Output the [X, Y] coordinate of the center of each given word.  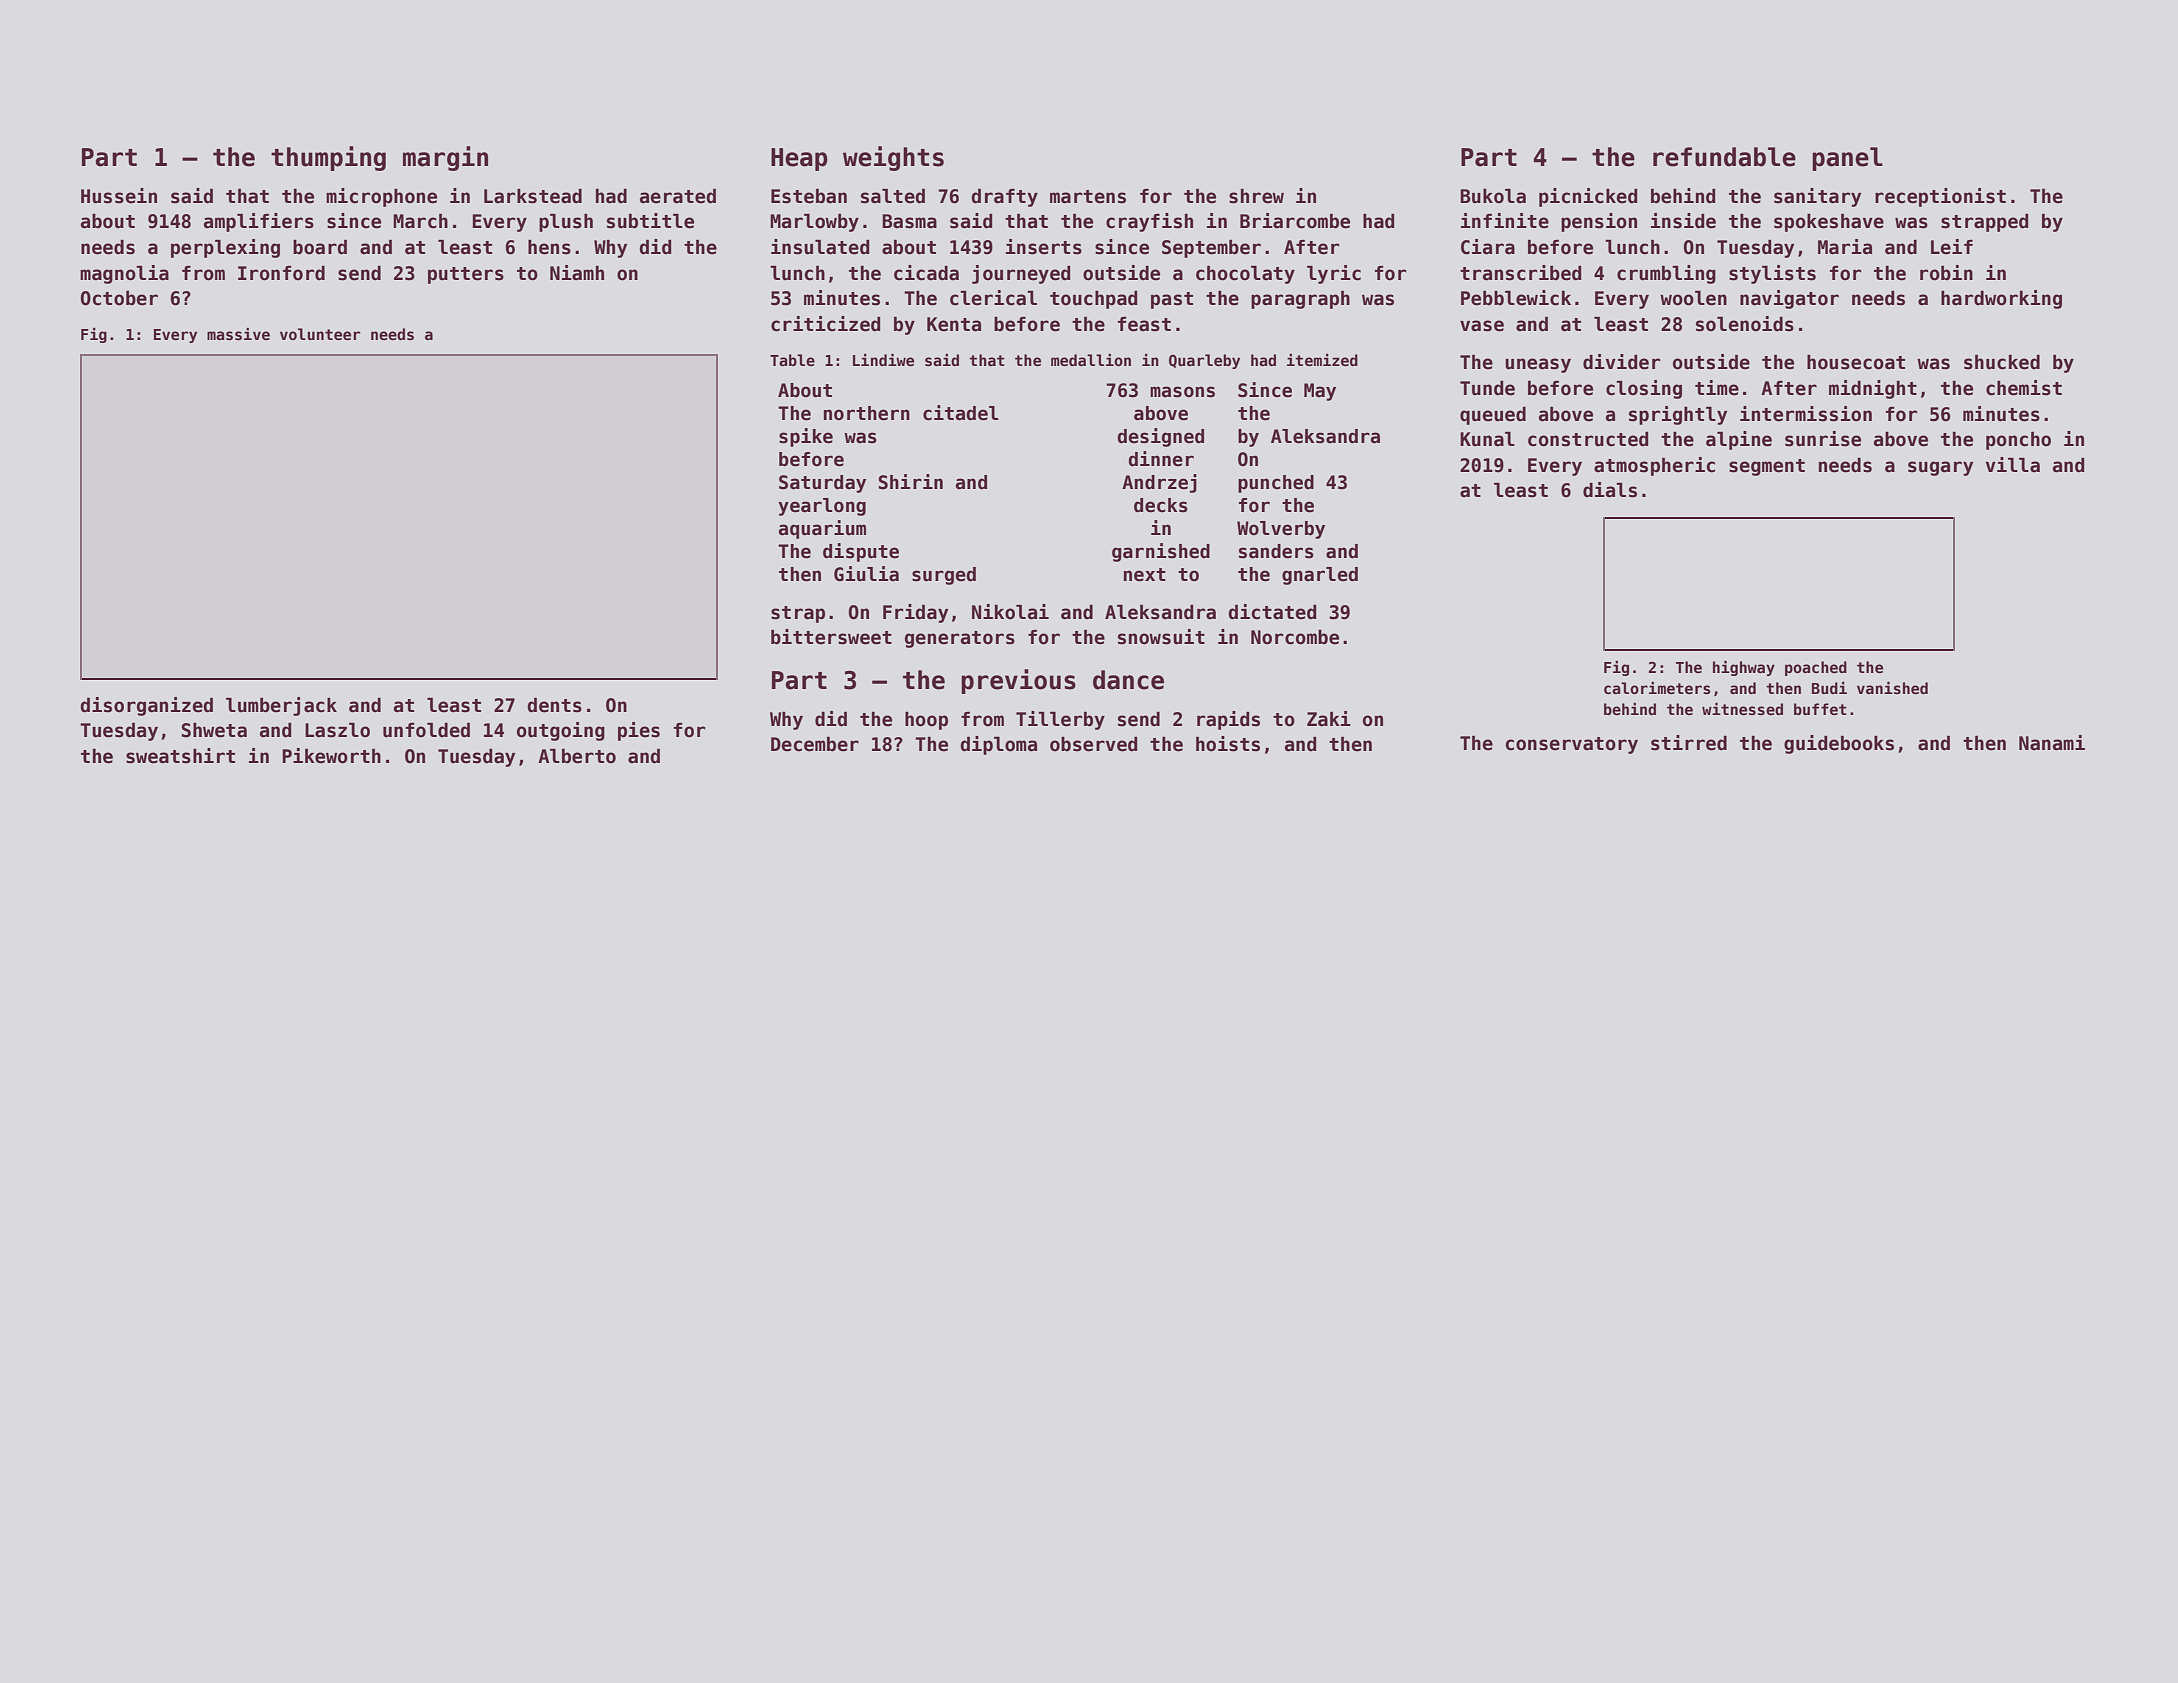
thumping [328, 158]
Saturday [822, 484]
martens [1088, 197]
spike [806, 437]
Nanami [2052, 743]
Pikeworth [331, 756]
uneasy [1538, 365]
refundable [1724, 157]
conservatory [1572, 745]
